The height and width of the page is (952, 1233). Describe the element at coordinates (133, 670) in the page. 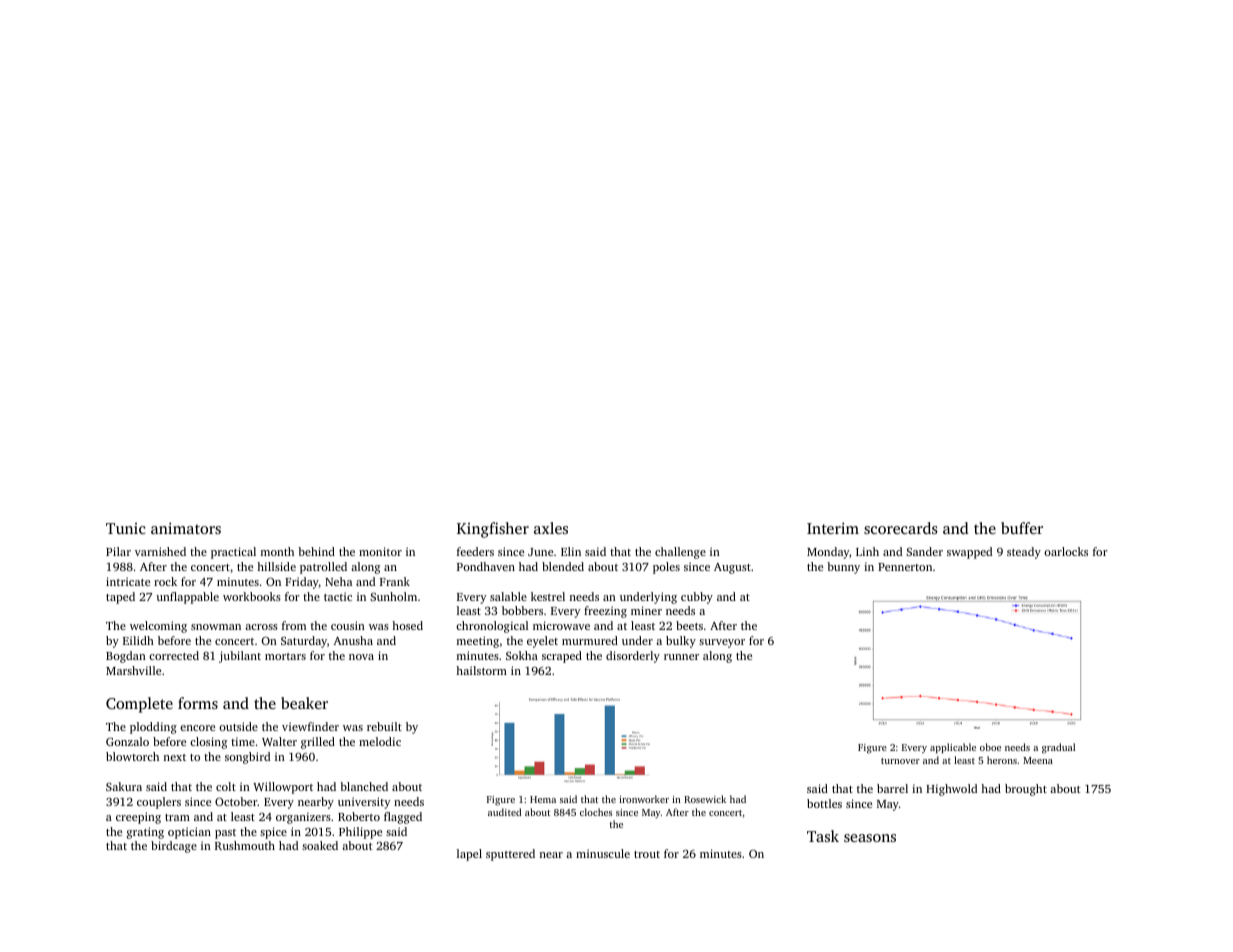

I see `Marshville` at that location.
